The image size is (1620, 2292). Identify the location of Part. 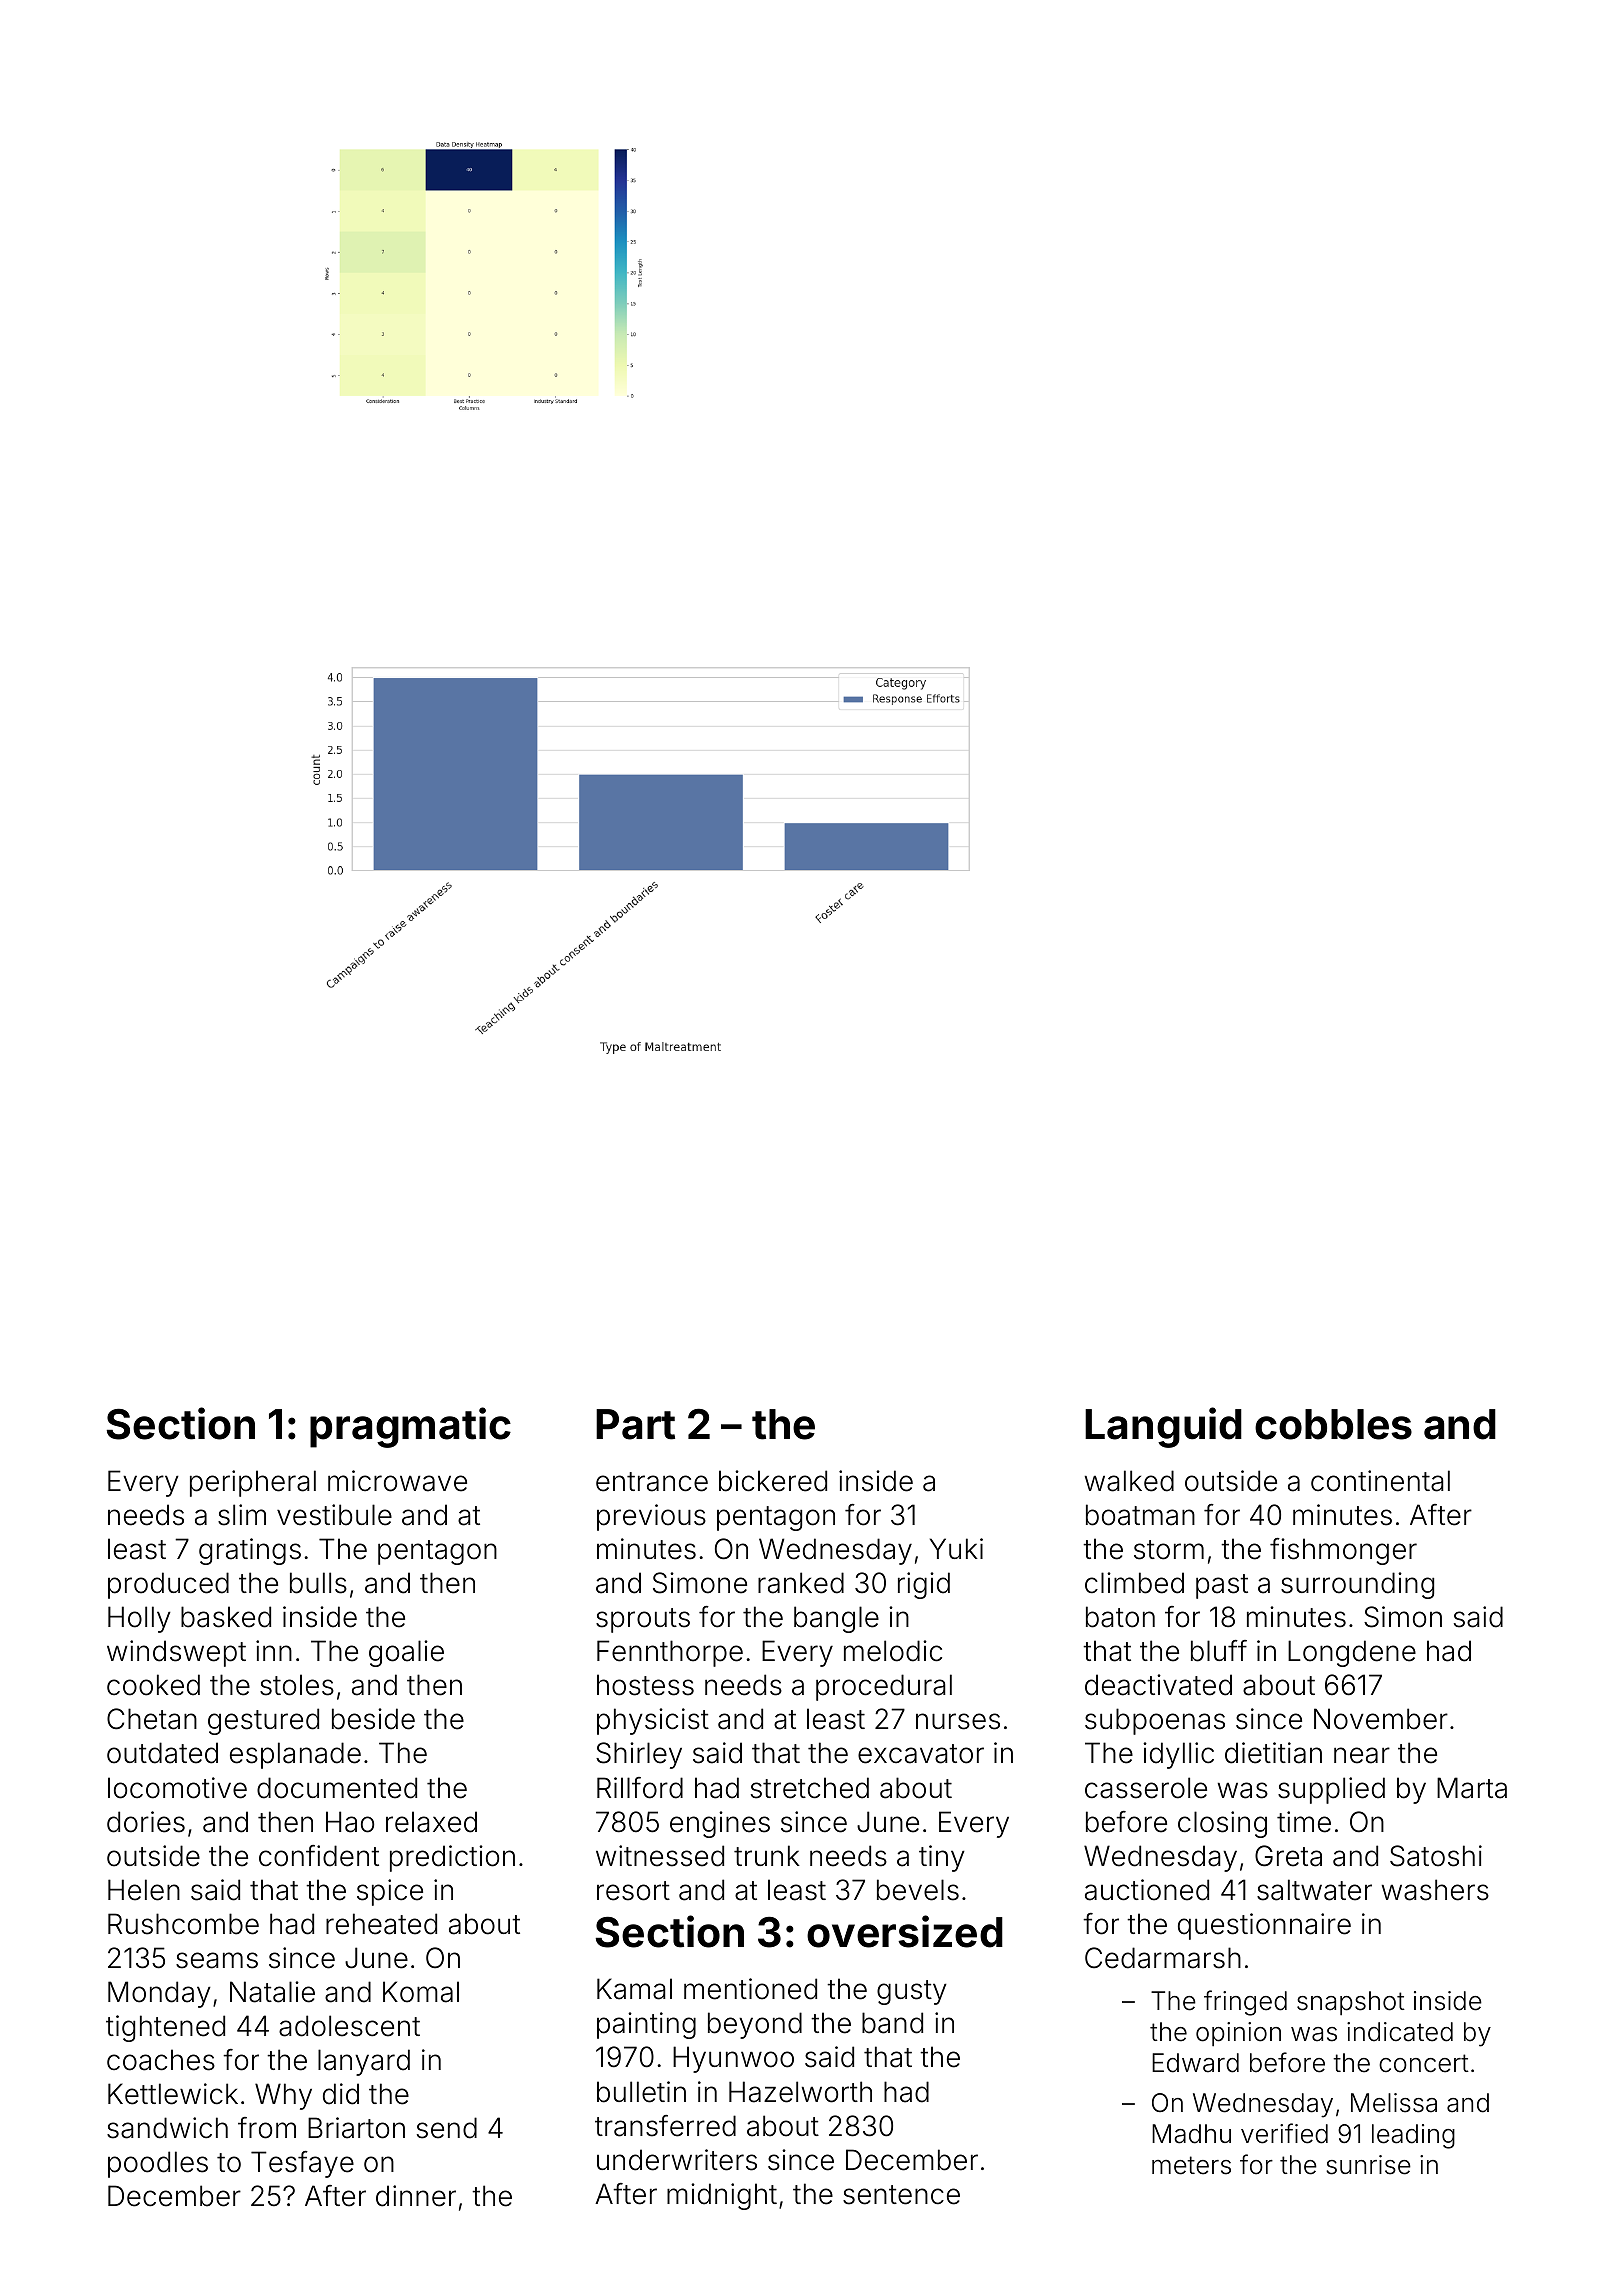
(635, 1424).
